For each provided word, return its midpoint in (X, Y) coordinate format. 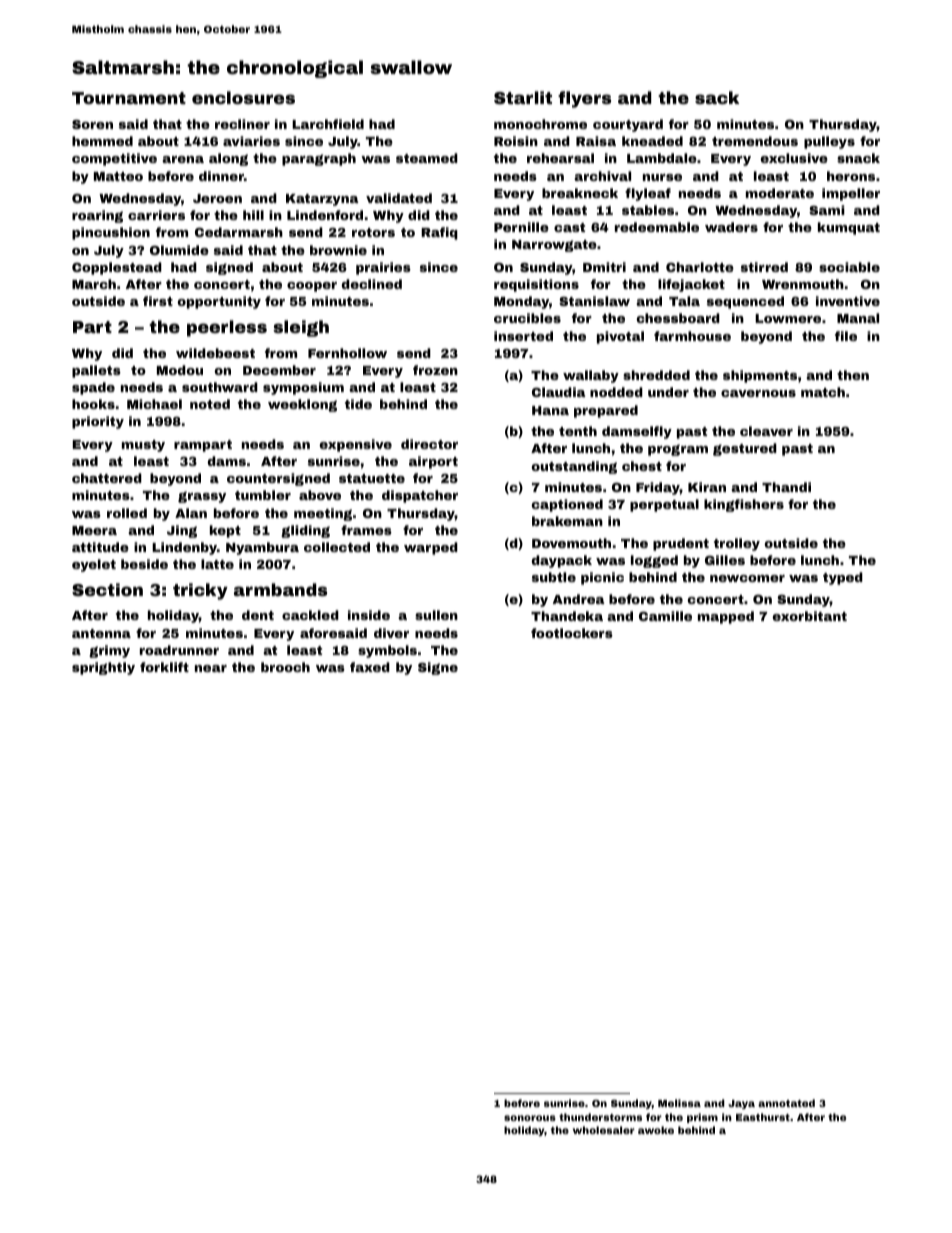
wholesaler (604, 1130)
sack (717, 97)
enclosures (243, 97)
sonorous (530, 1118)
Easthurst (763, 1117)
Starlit (523, 97)
